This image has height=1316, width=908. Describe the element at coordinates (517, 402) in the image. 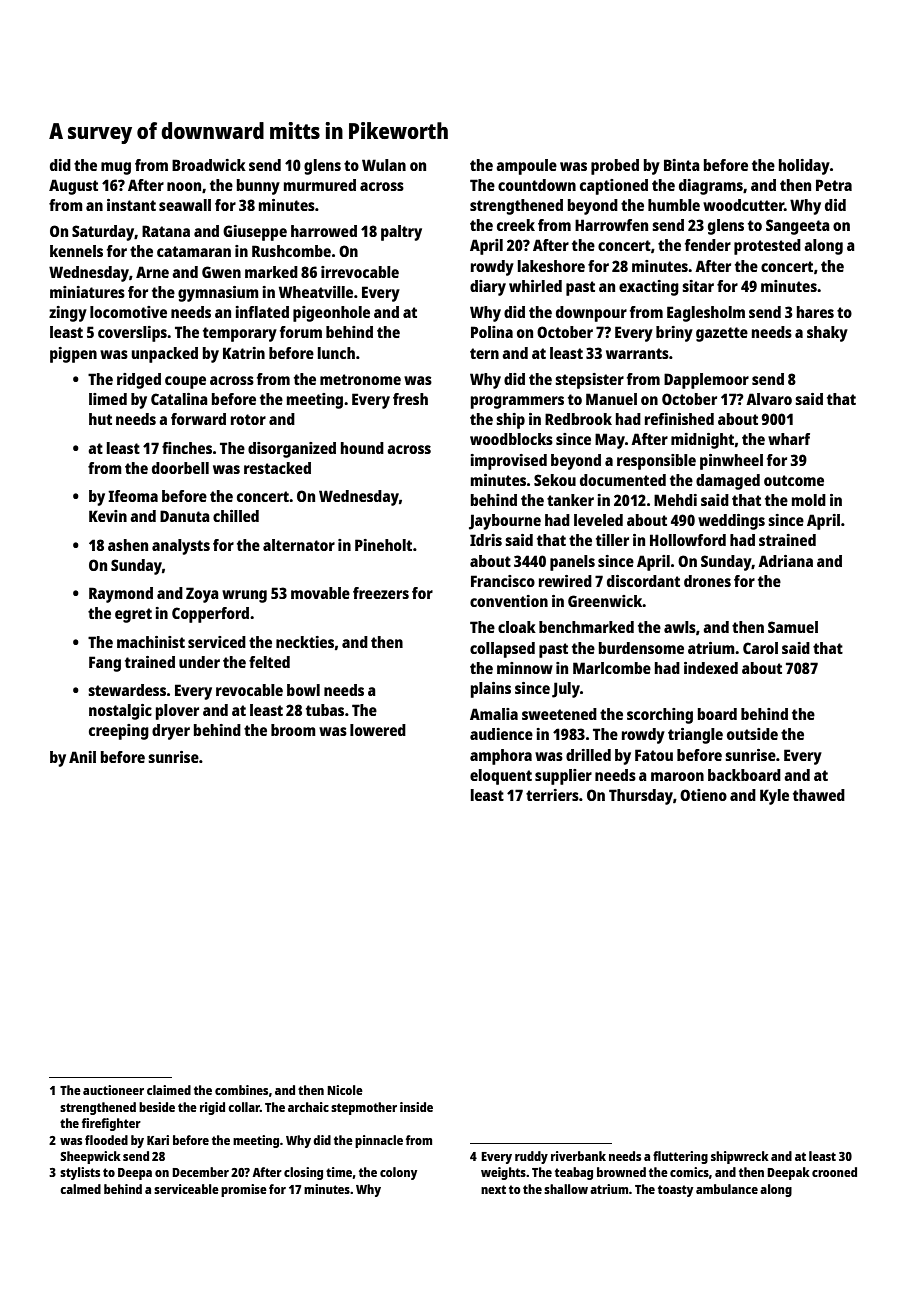

I see `programmers` at that location.
